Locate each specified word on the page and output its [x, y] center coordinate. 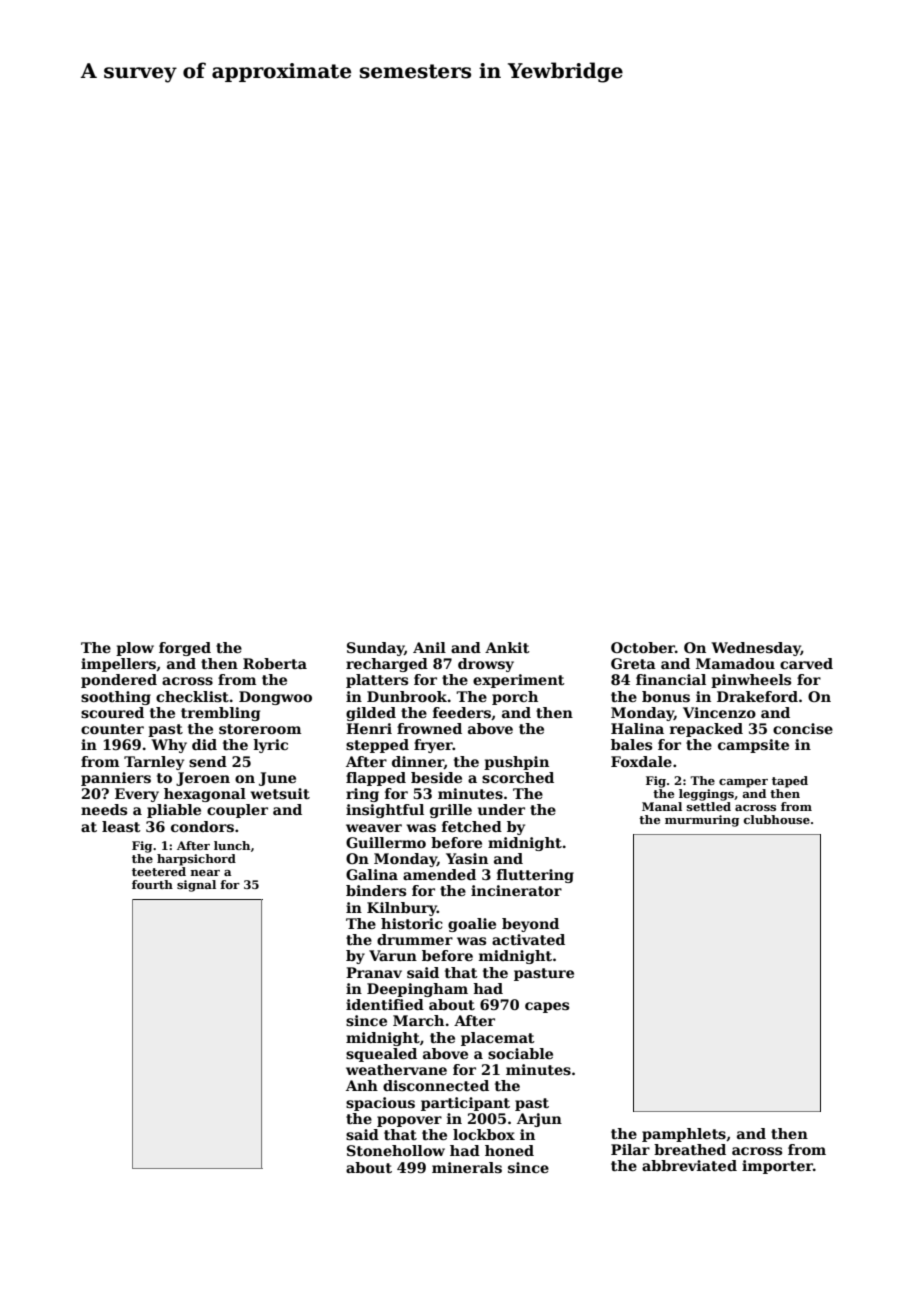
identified [385, 1004]
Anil [429, 647]
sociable [520, 1053]
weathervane [396, 1069]
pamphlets [684, 1135]
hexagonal [205, 795]
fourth [152, 884]
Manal [662, 806]
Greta [633, 663]
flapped [376, 779]
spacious [380, 1104]
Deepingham [417, 990]
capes [547, 1007]
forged [185, 649]
